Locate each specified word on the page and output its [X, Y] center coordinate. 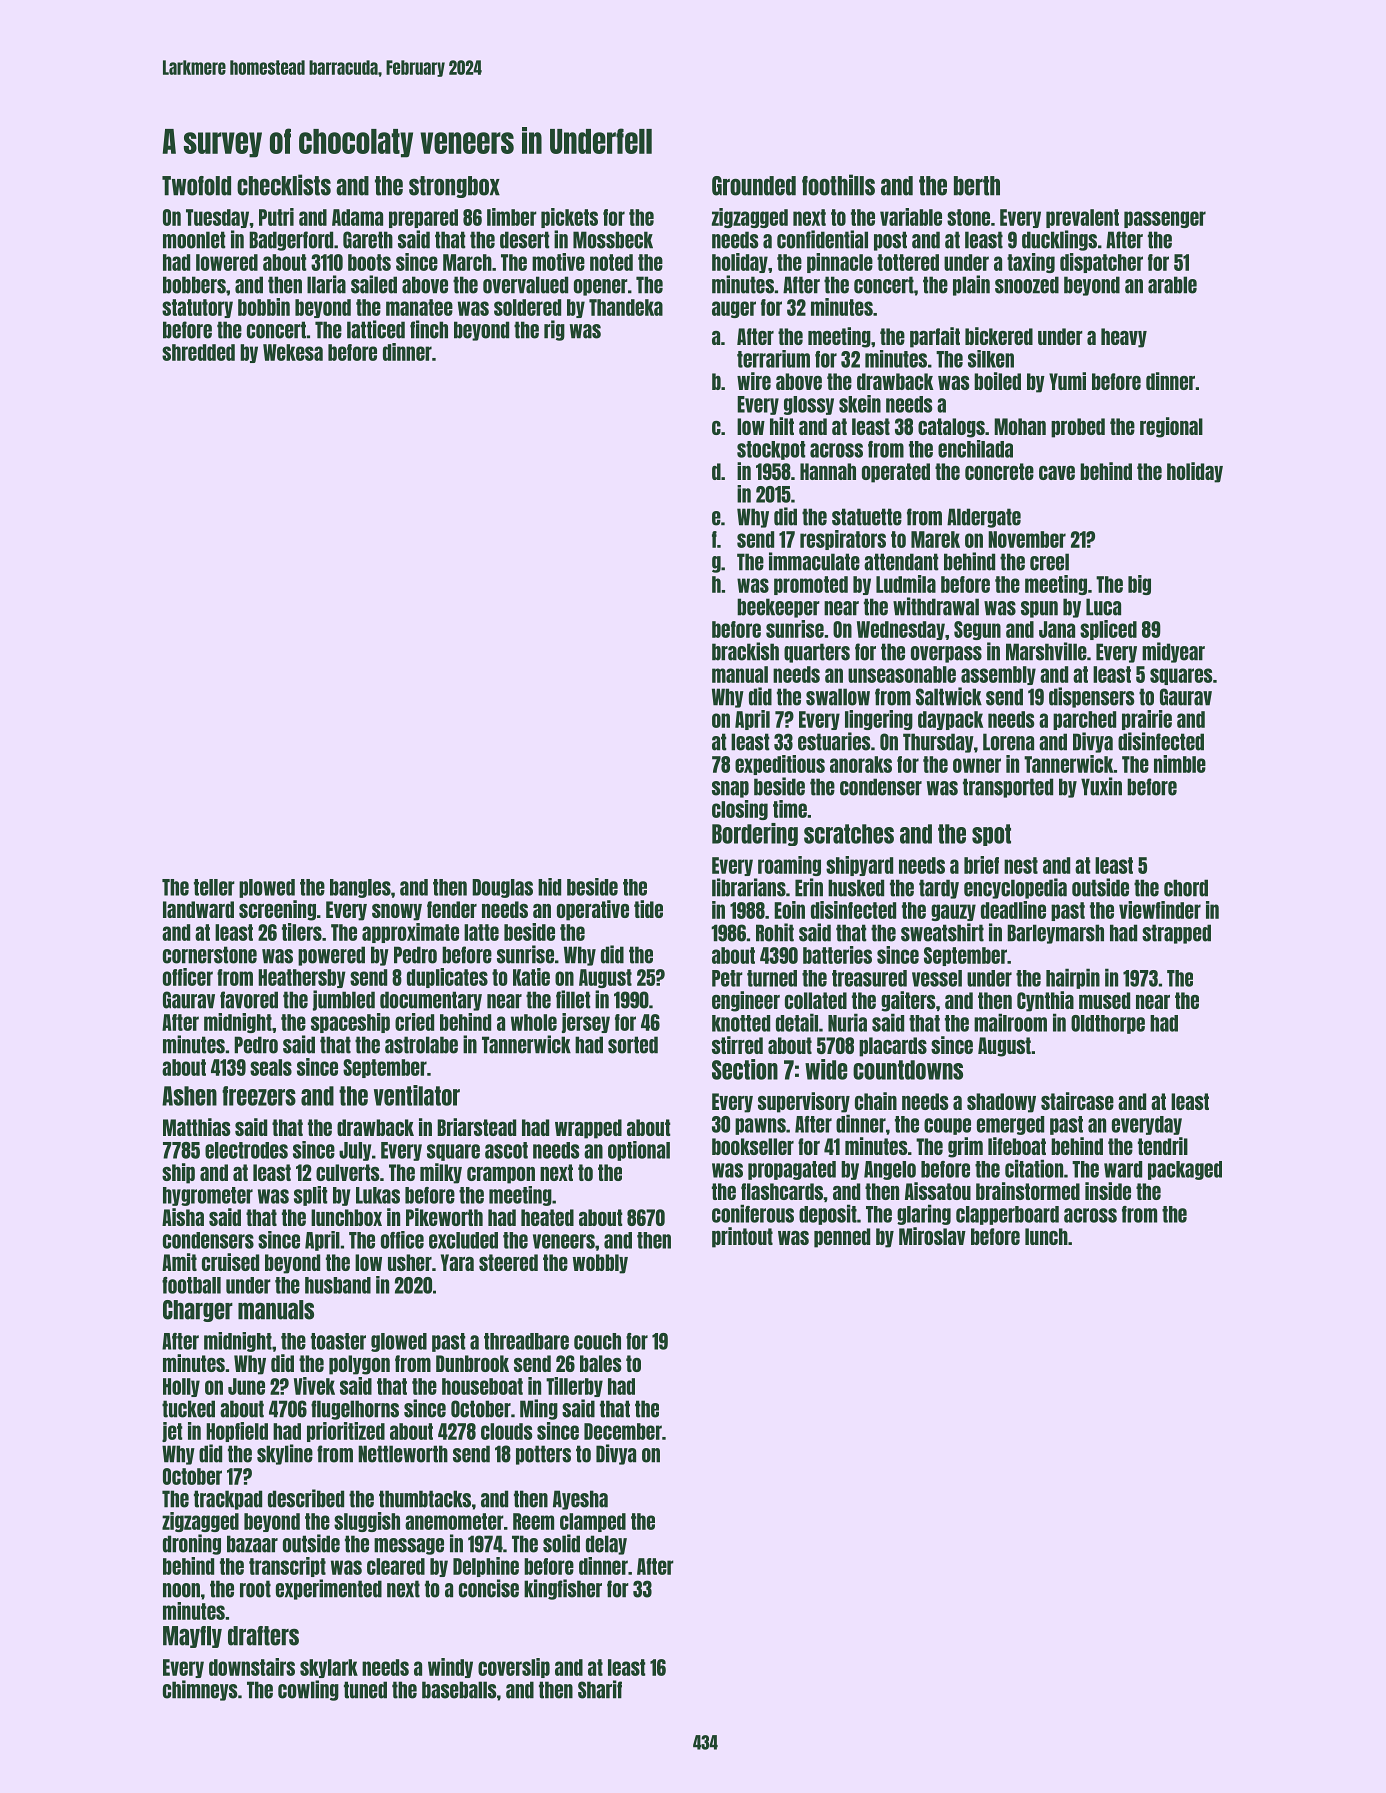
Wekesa [293, 352]
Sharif [600, 1689]
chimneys [200, 1690]
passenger [1165, 219]
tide [648, 909]
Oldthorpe [1108, 1024]
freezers [259, 1096]
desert [524, 240]
